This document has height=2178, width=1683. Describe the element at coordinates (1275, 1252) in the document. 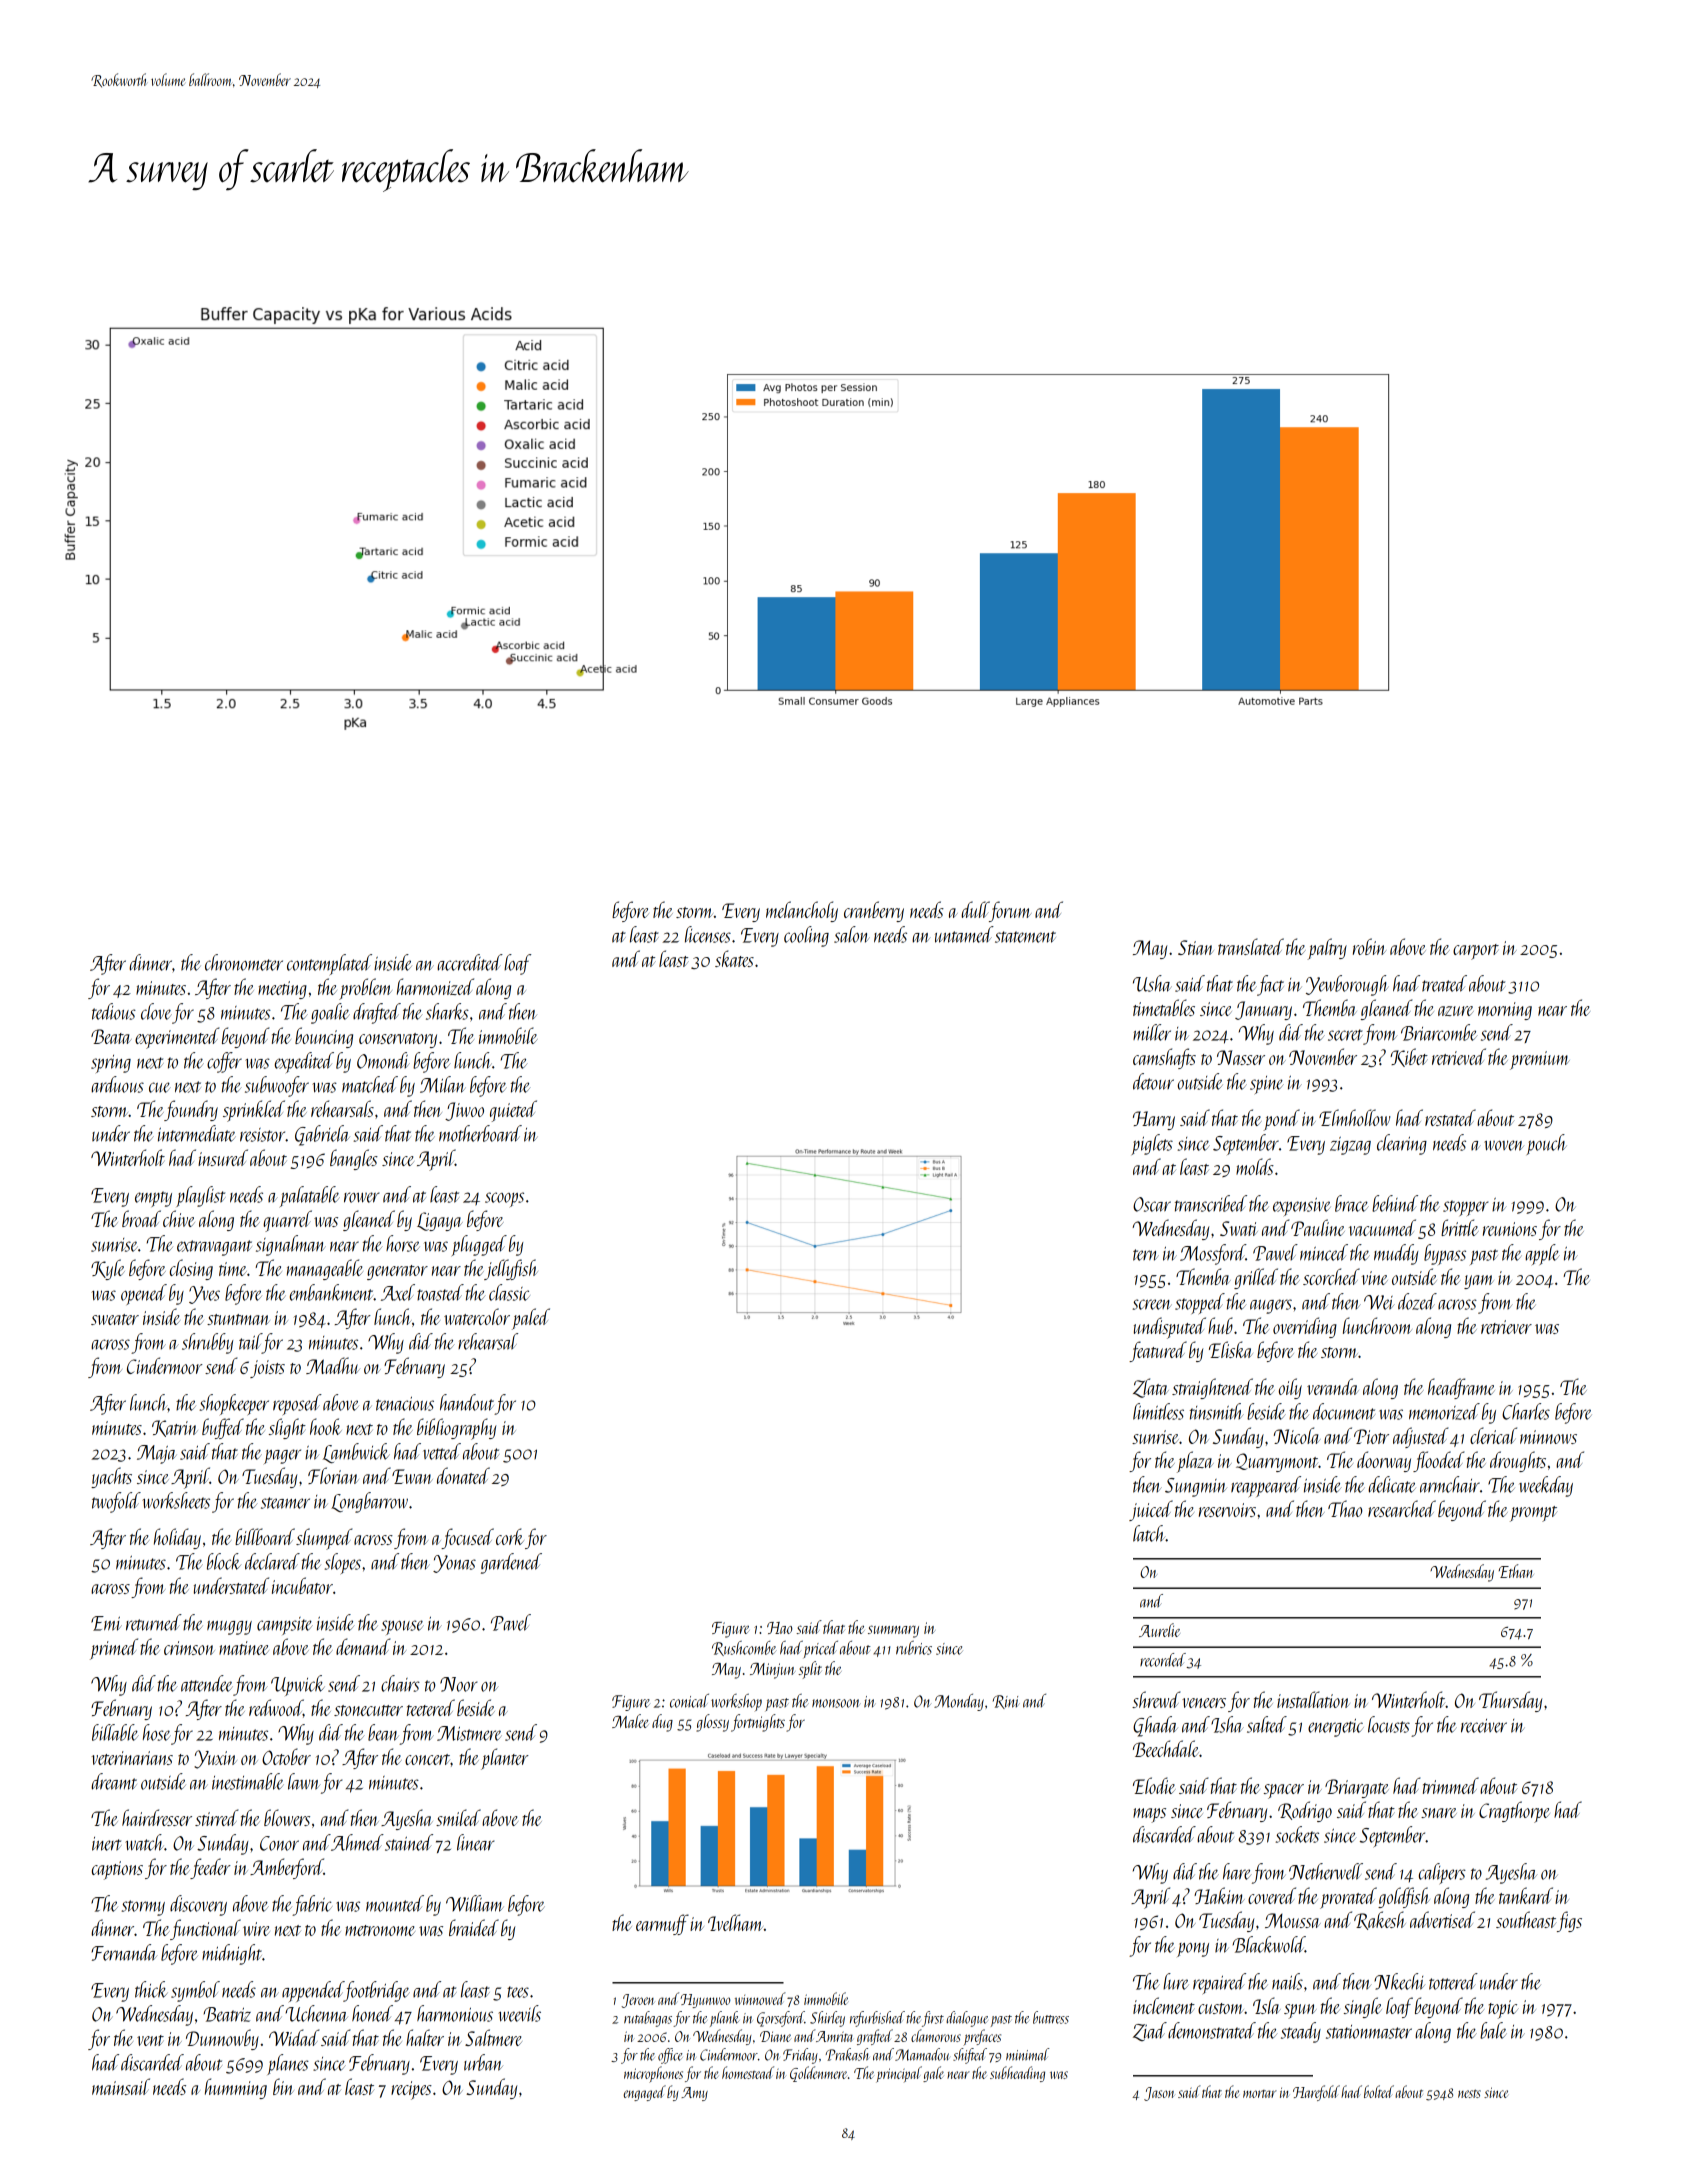

I see `Pawel` at that location.
